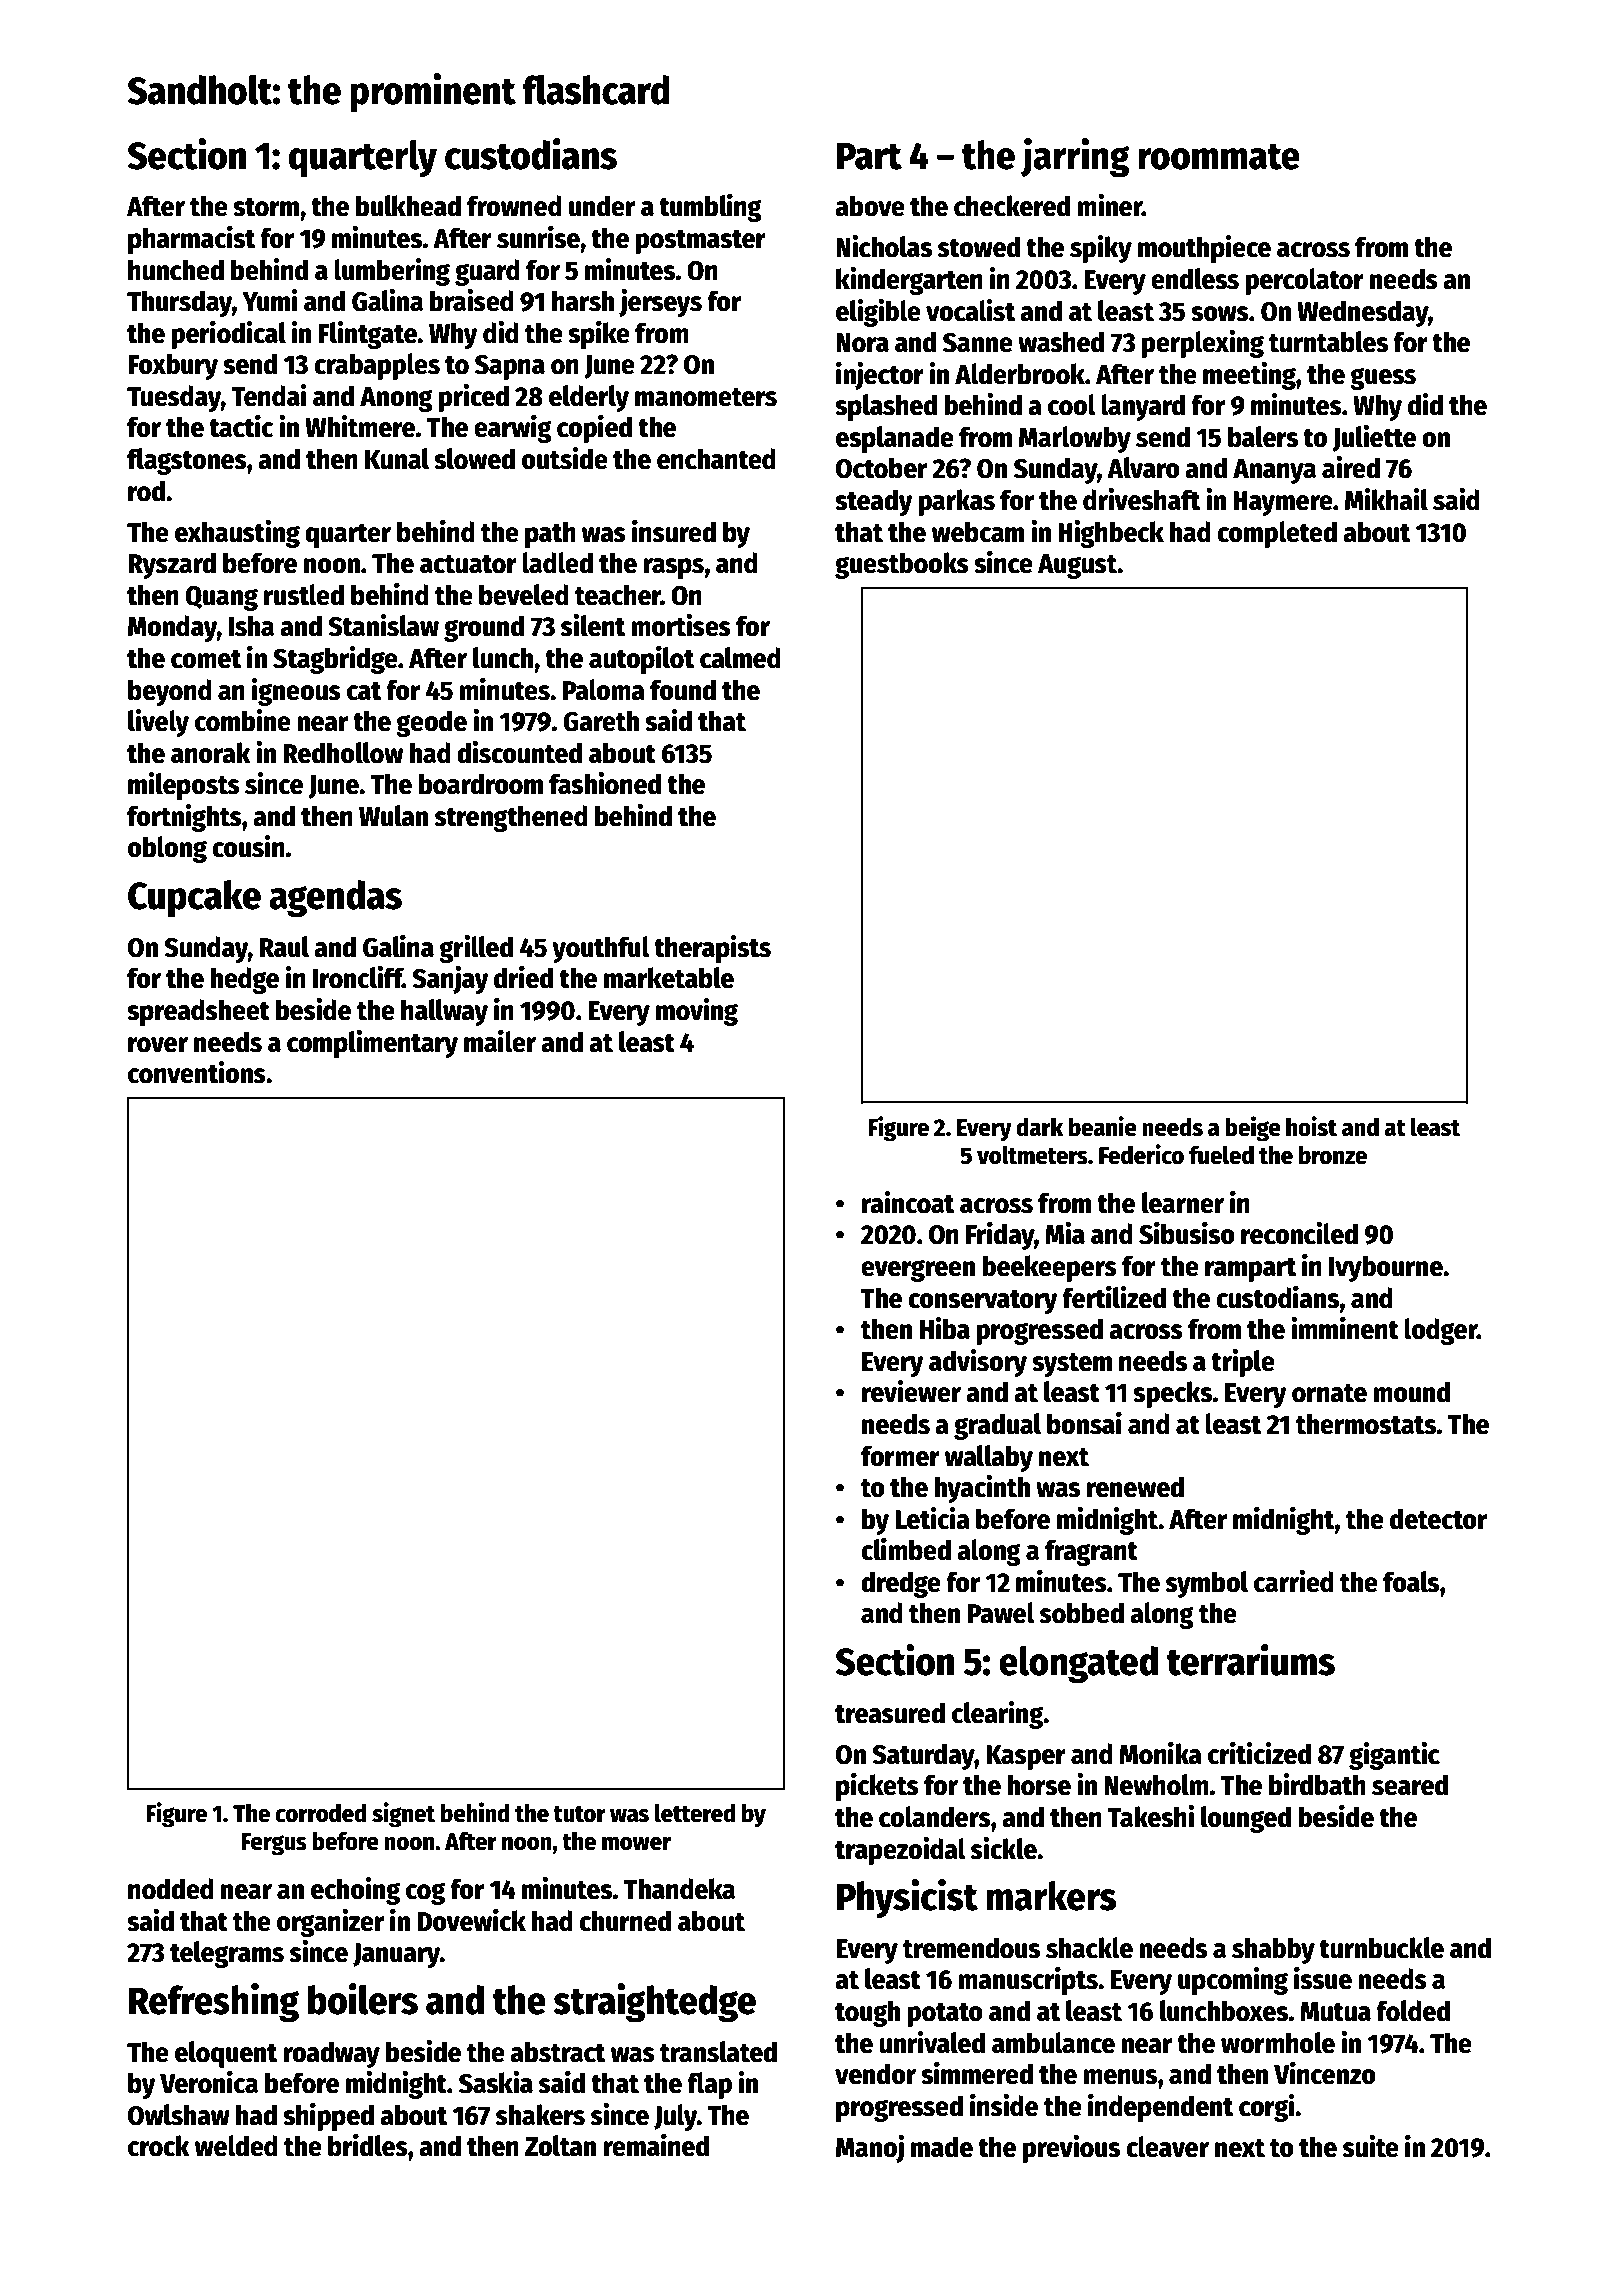  I want to click on seared, so click(1410, 1785).
